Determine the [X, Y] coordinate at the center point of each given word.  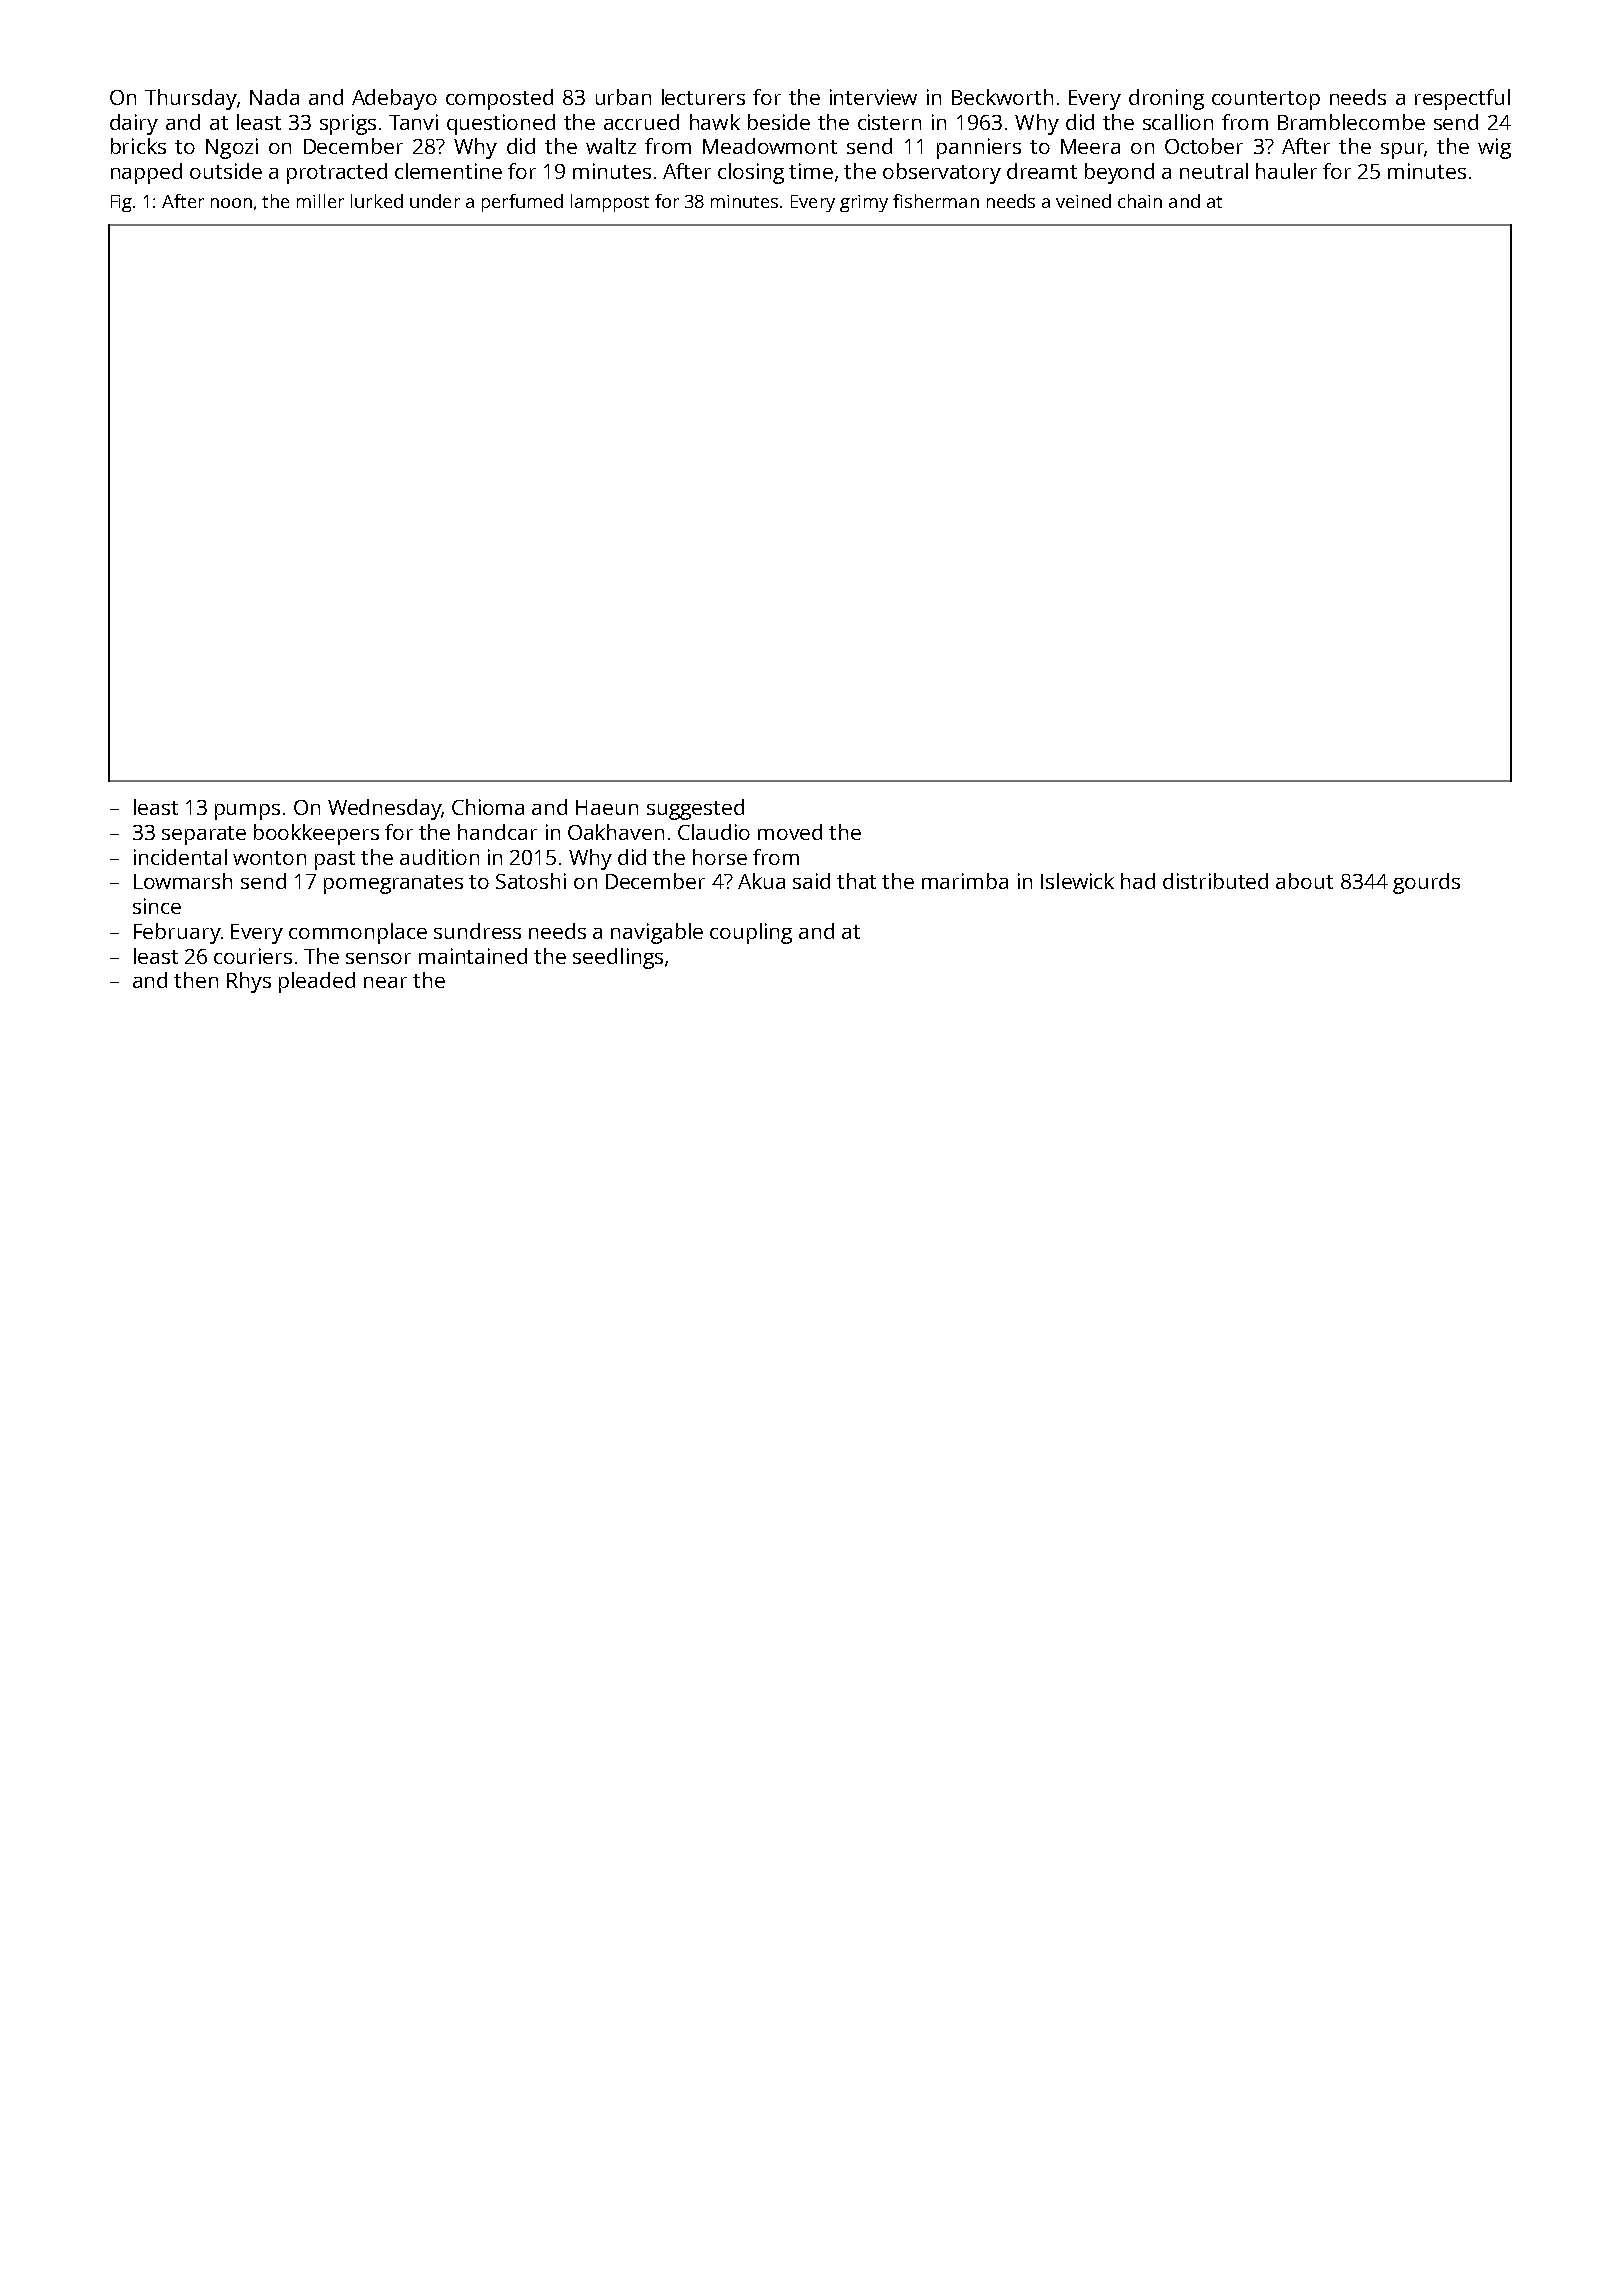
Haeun [607, 807]
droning [1166, 99]
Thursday [191, 99]
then [196, 980]
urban [623, 97]
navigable [657, 933]
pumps [247, 812]
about [1304, 881]
